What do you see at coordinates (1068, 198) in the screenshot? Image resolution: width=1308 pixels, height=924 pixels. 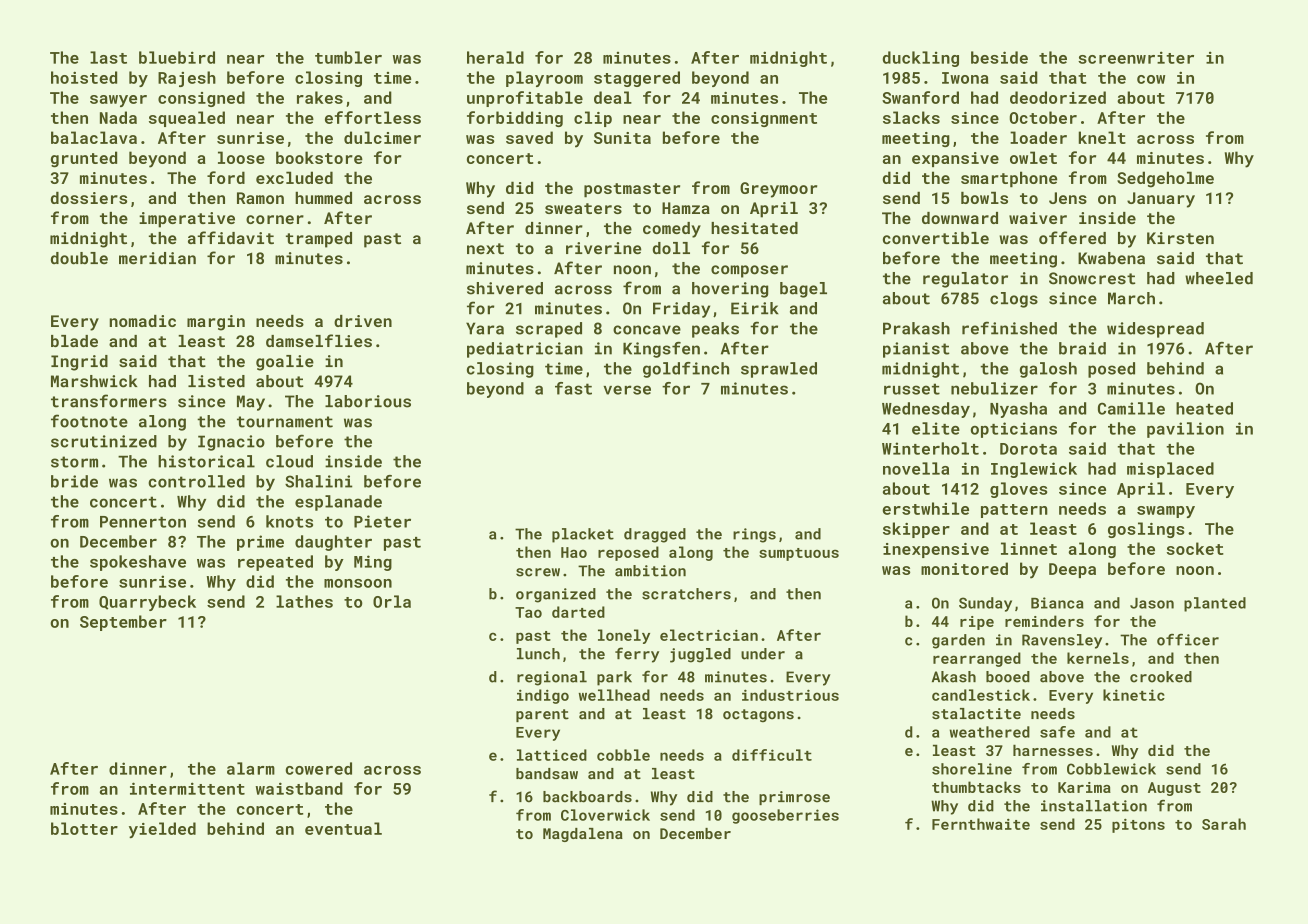 I see `Jens` at bounding box center [1068, 198].
